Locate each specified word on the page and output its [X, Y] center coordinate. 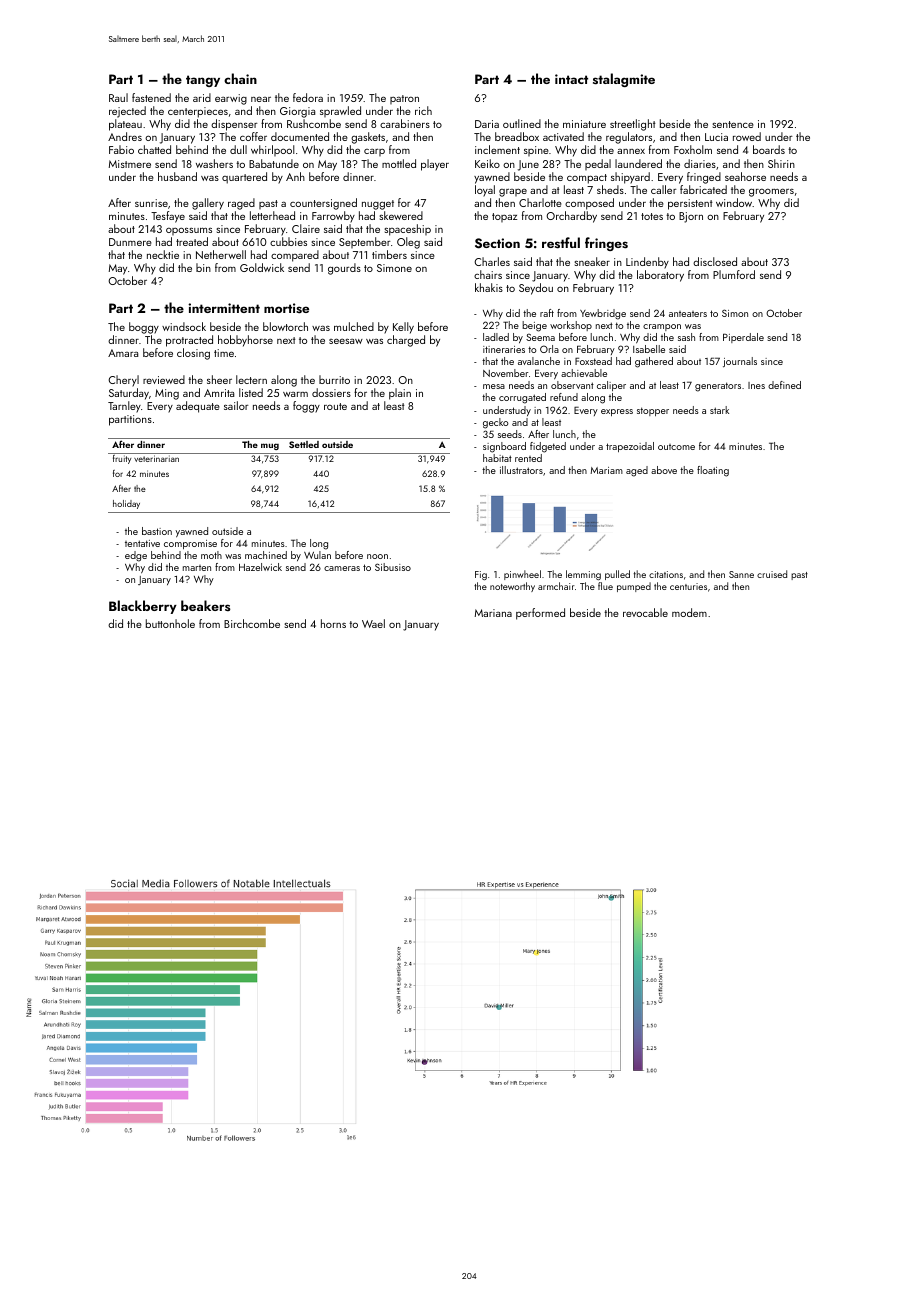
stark [719, 410]
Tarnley [124, 407]
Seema [540, 337]
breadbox [517, 136]
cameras [342, 568]
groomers [771, 192]
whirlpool [273, 150]
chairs [488, 274]
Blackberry [143, 607]
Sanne [741, 574]
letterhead [272, 215]
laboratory [660, 276]
